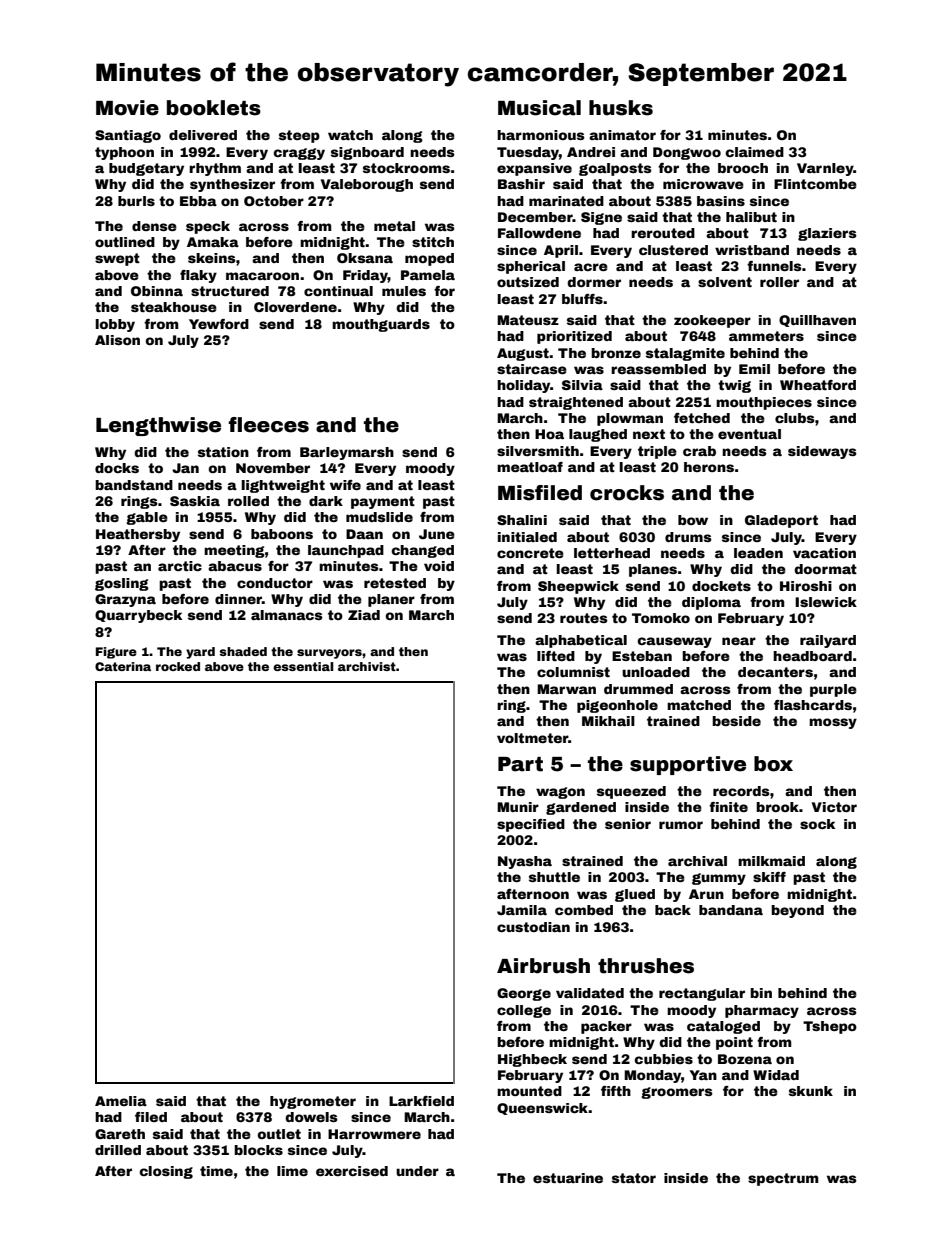  Describe the element at coordinates (178, 666) in the page. I see `rocked` at that location.
